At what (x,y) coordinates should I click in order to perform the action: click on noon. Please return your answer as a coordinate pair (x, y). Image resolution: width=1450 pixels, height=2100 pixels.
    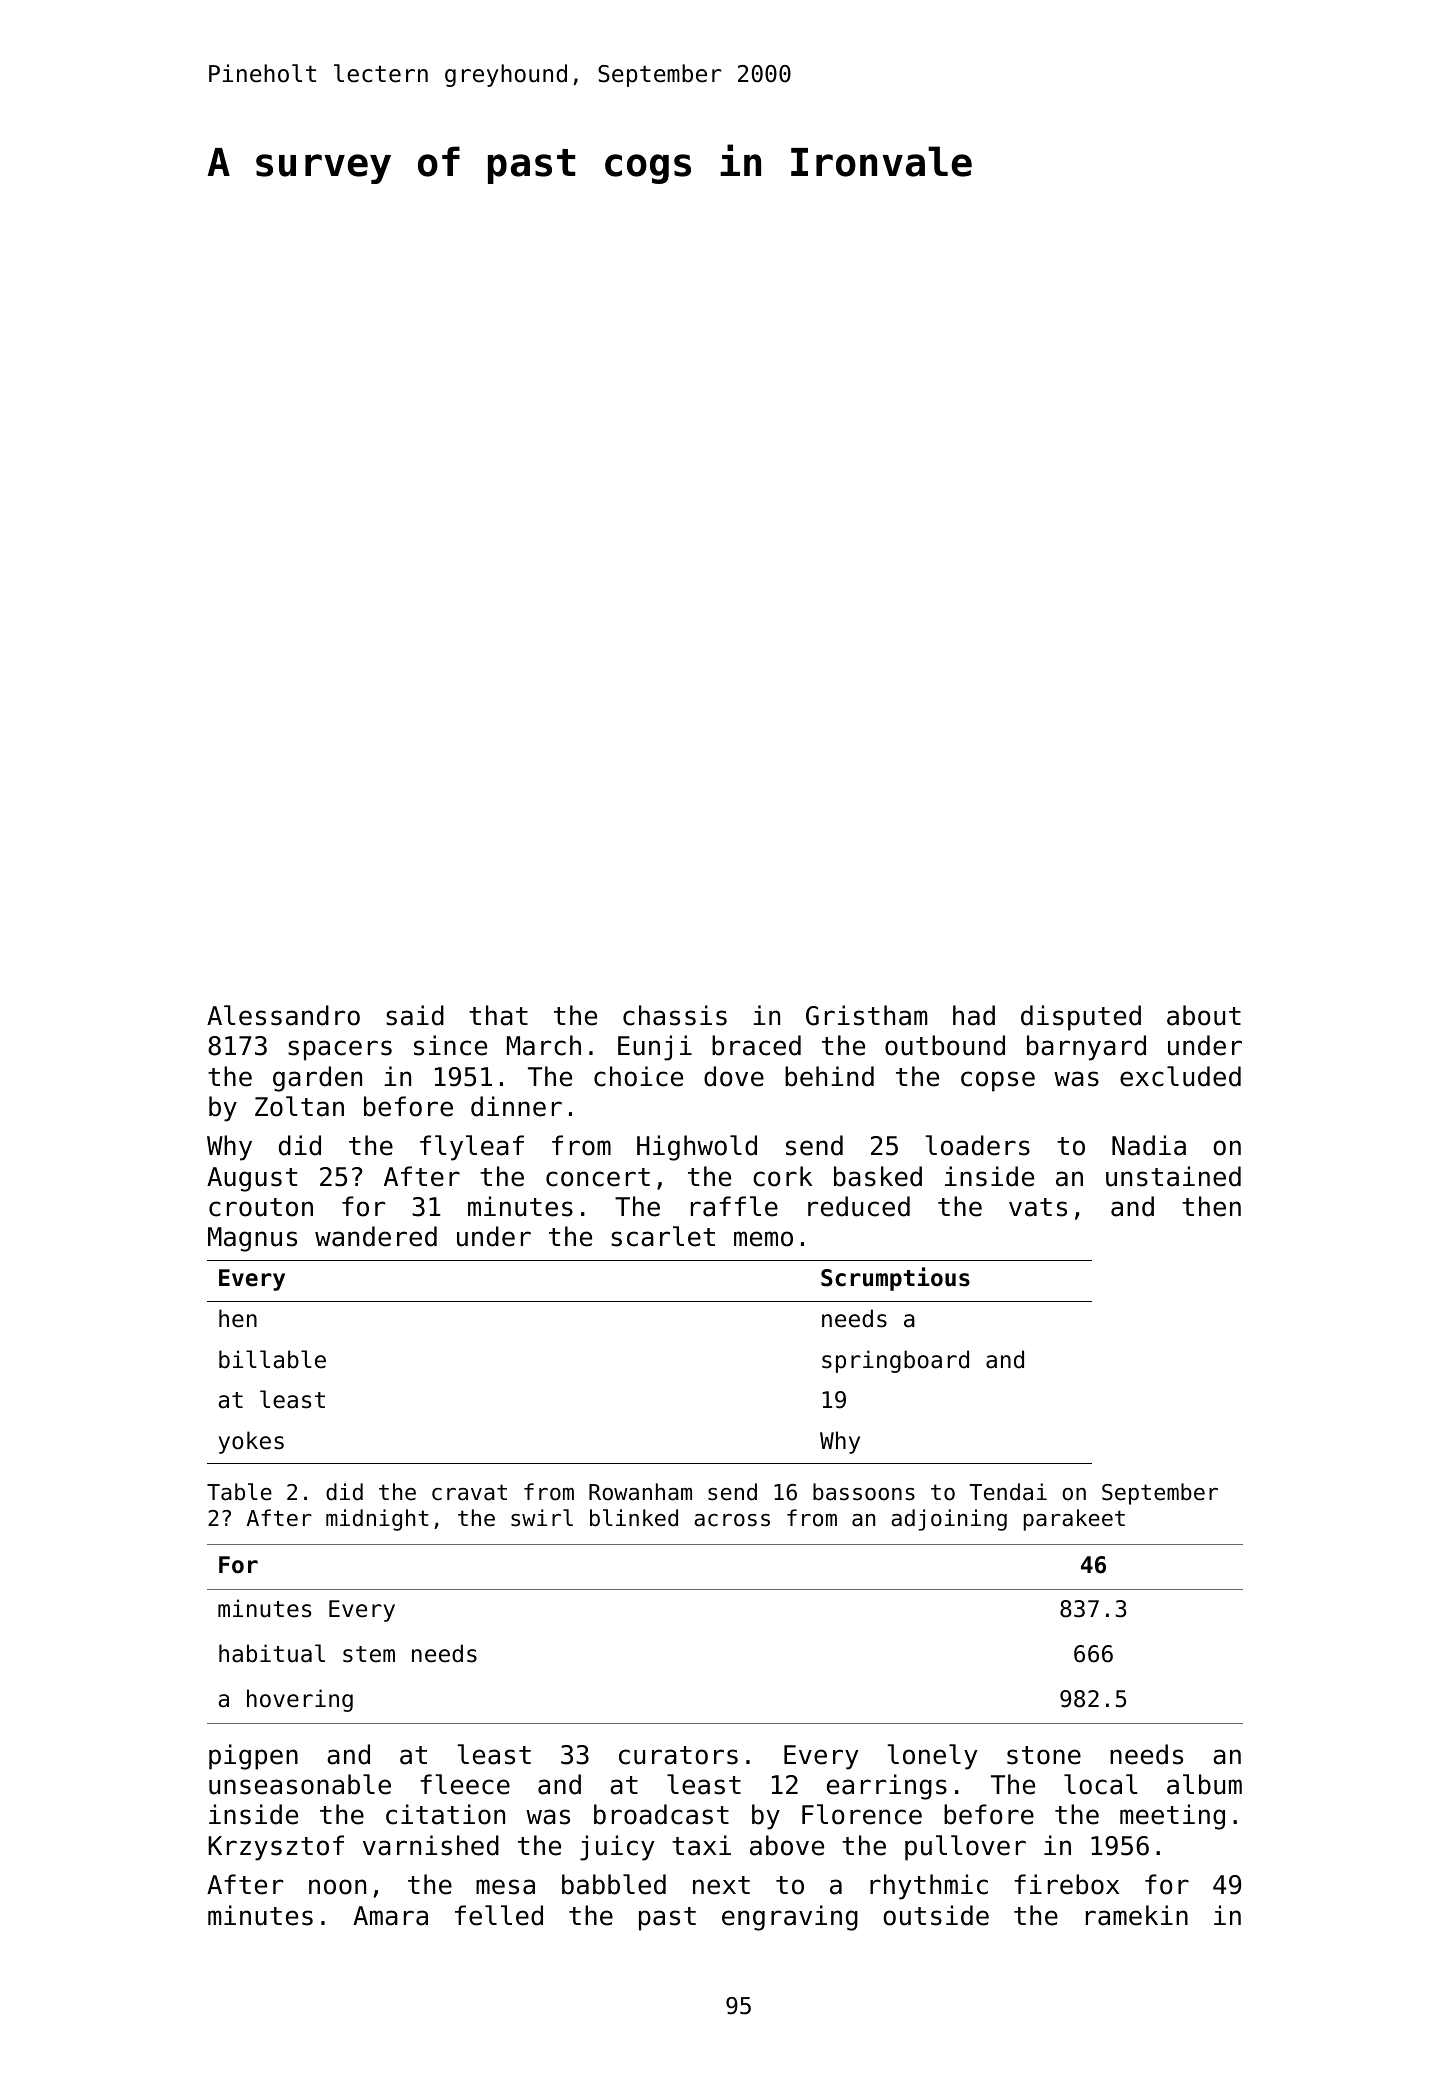
    Looking at the image, I should click on (337, 1887).
